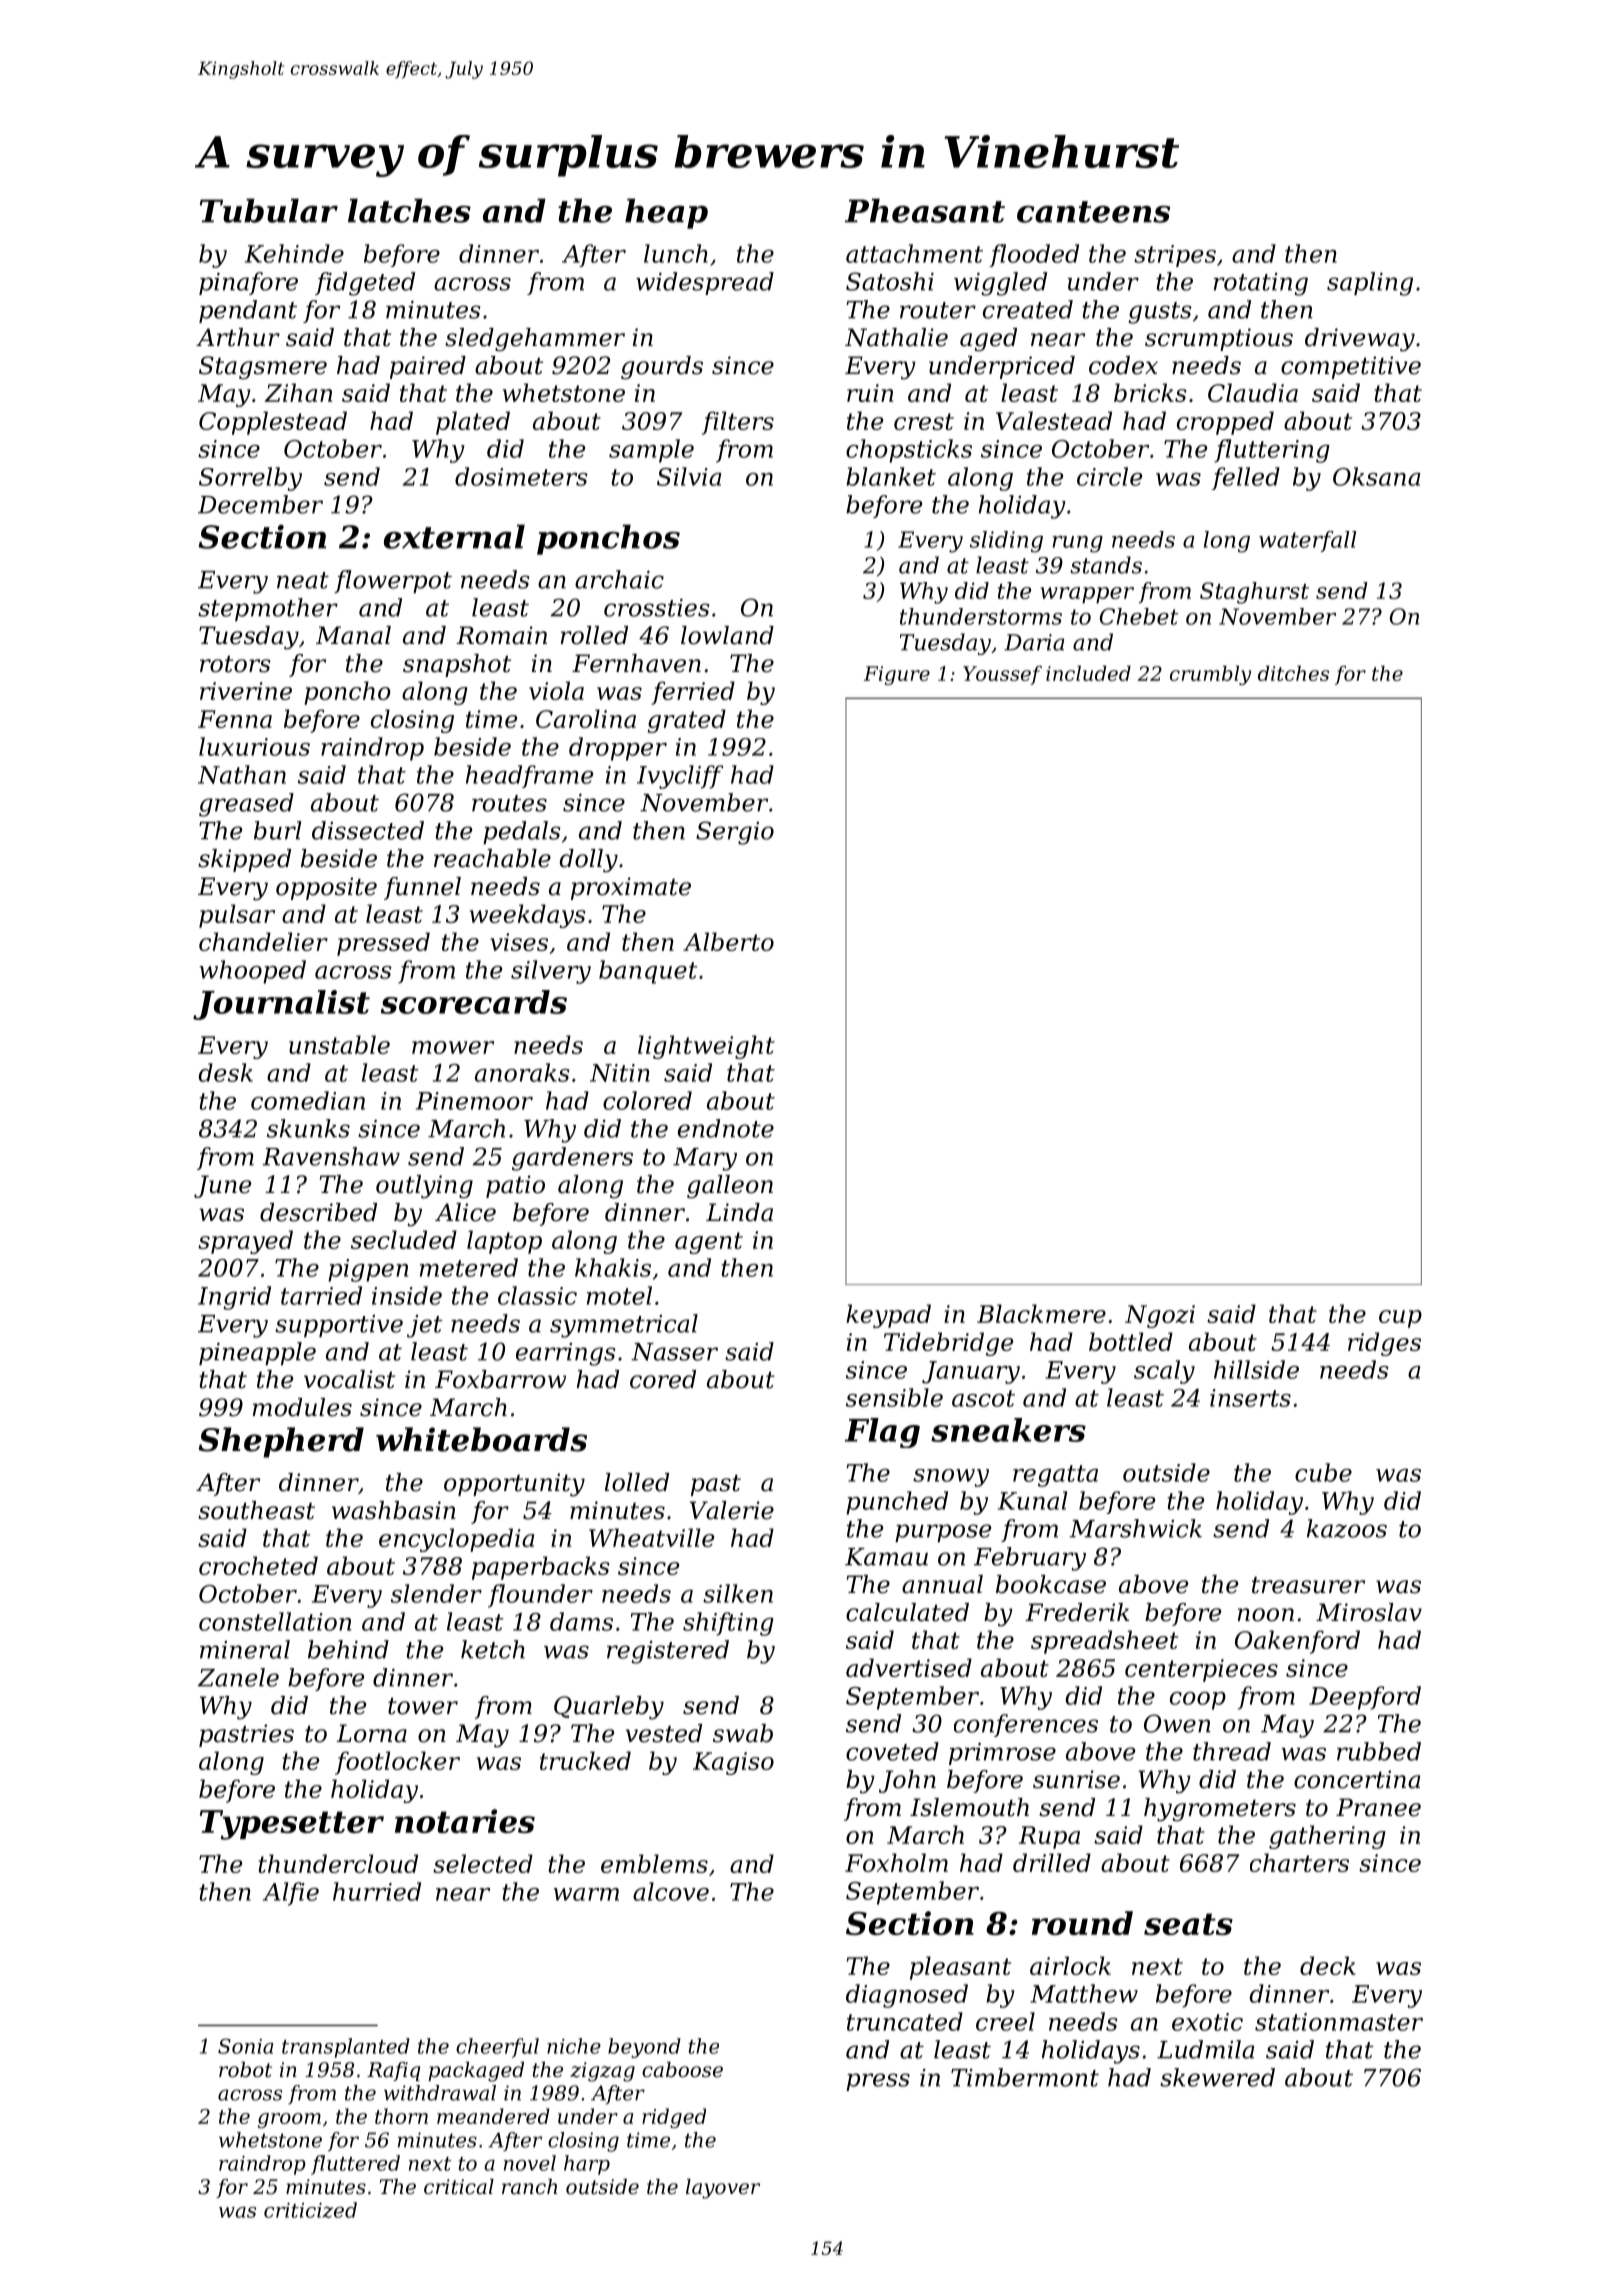 The image size is (1620, 2292). I want to click on Marshwick, so click(1136, 1528).
